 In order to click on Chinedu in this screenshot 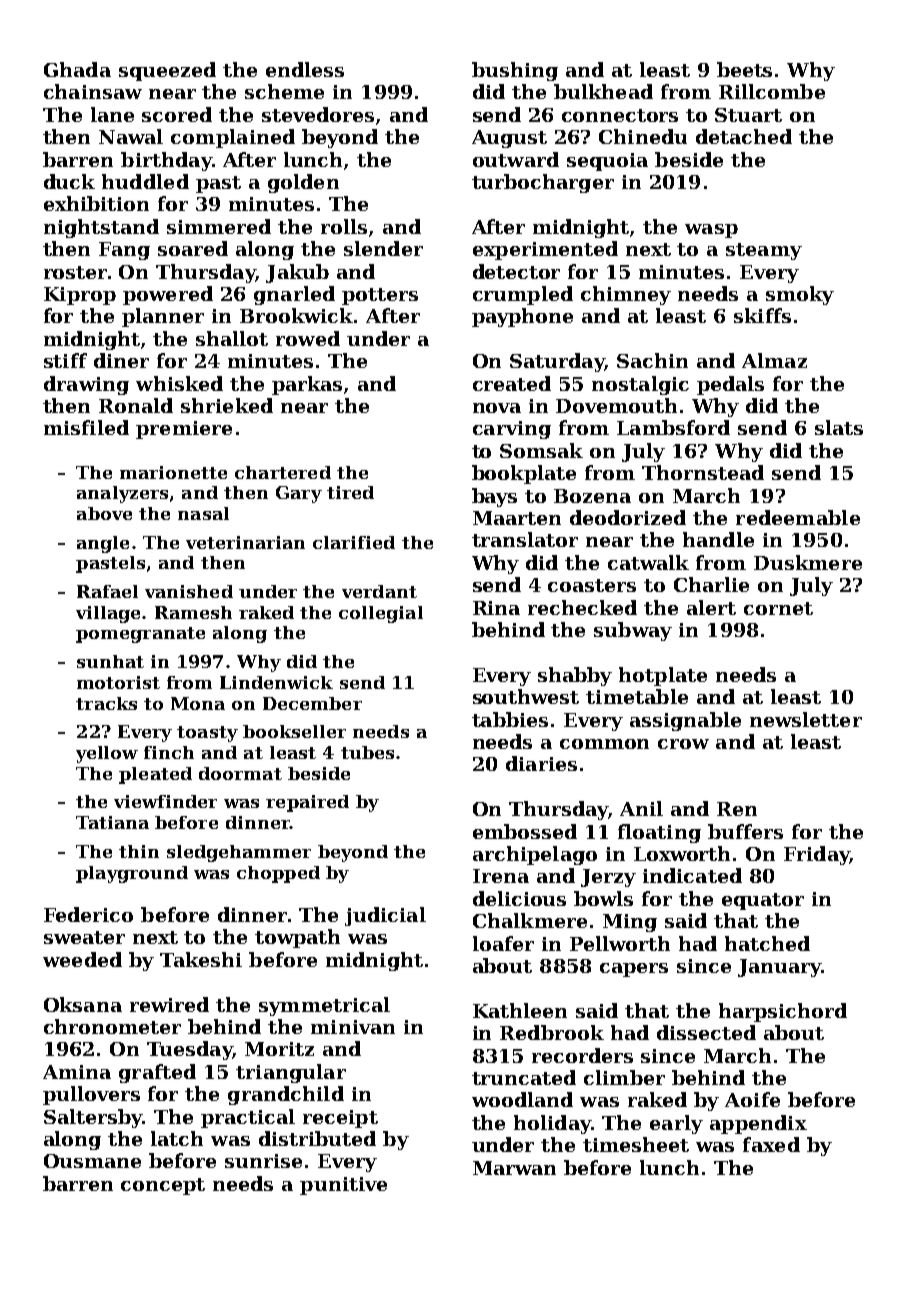, I will do `click(643, 136)`.
